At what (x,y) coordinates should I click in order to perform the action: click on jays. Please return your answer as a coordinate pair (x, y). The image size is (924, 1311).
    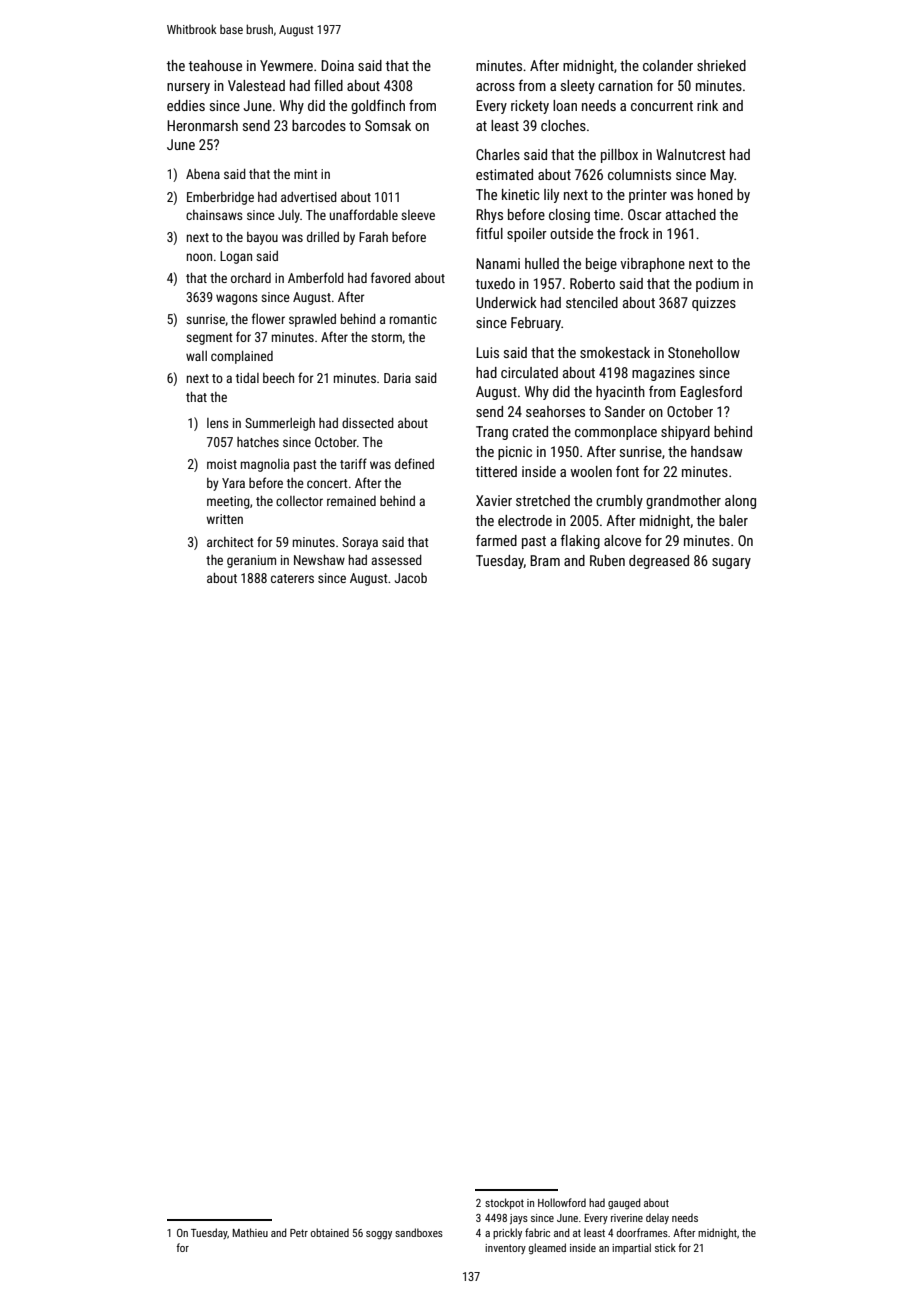
    Looking at the image, I should click on (519, 1219).
